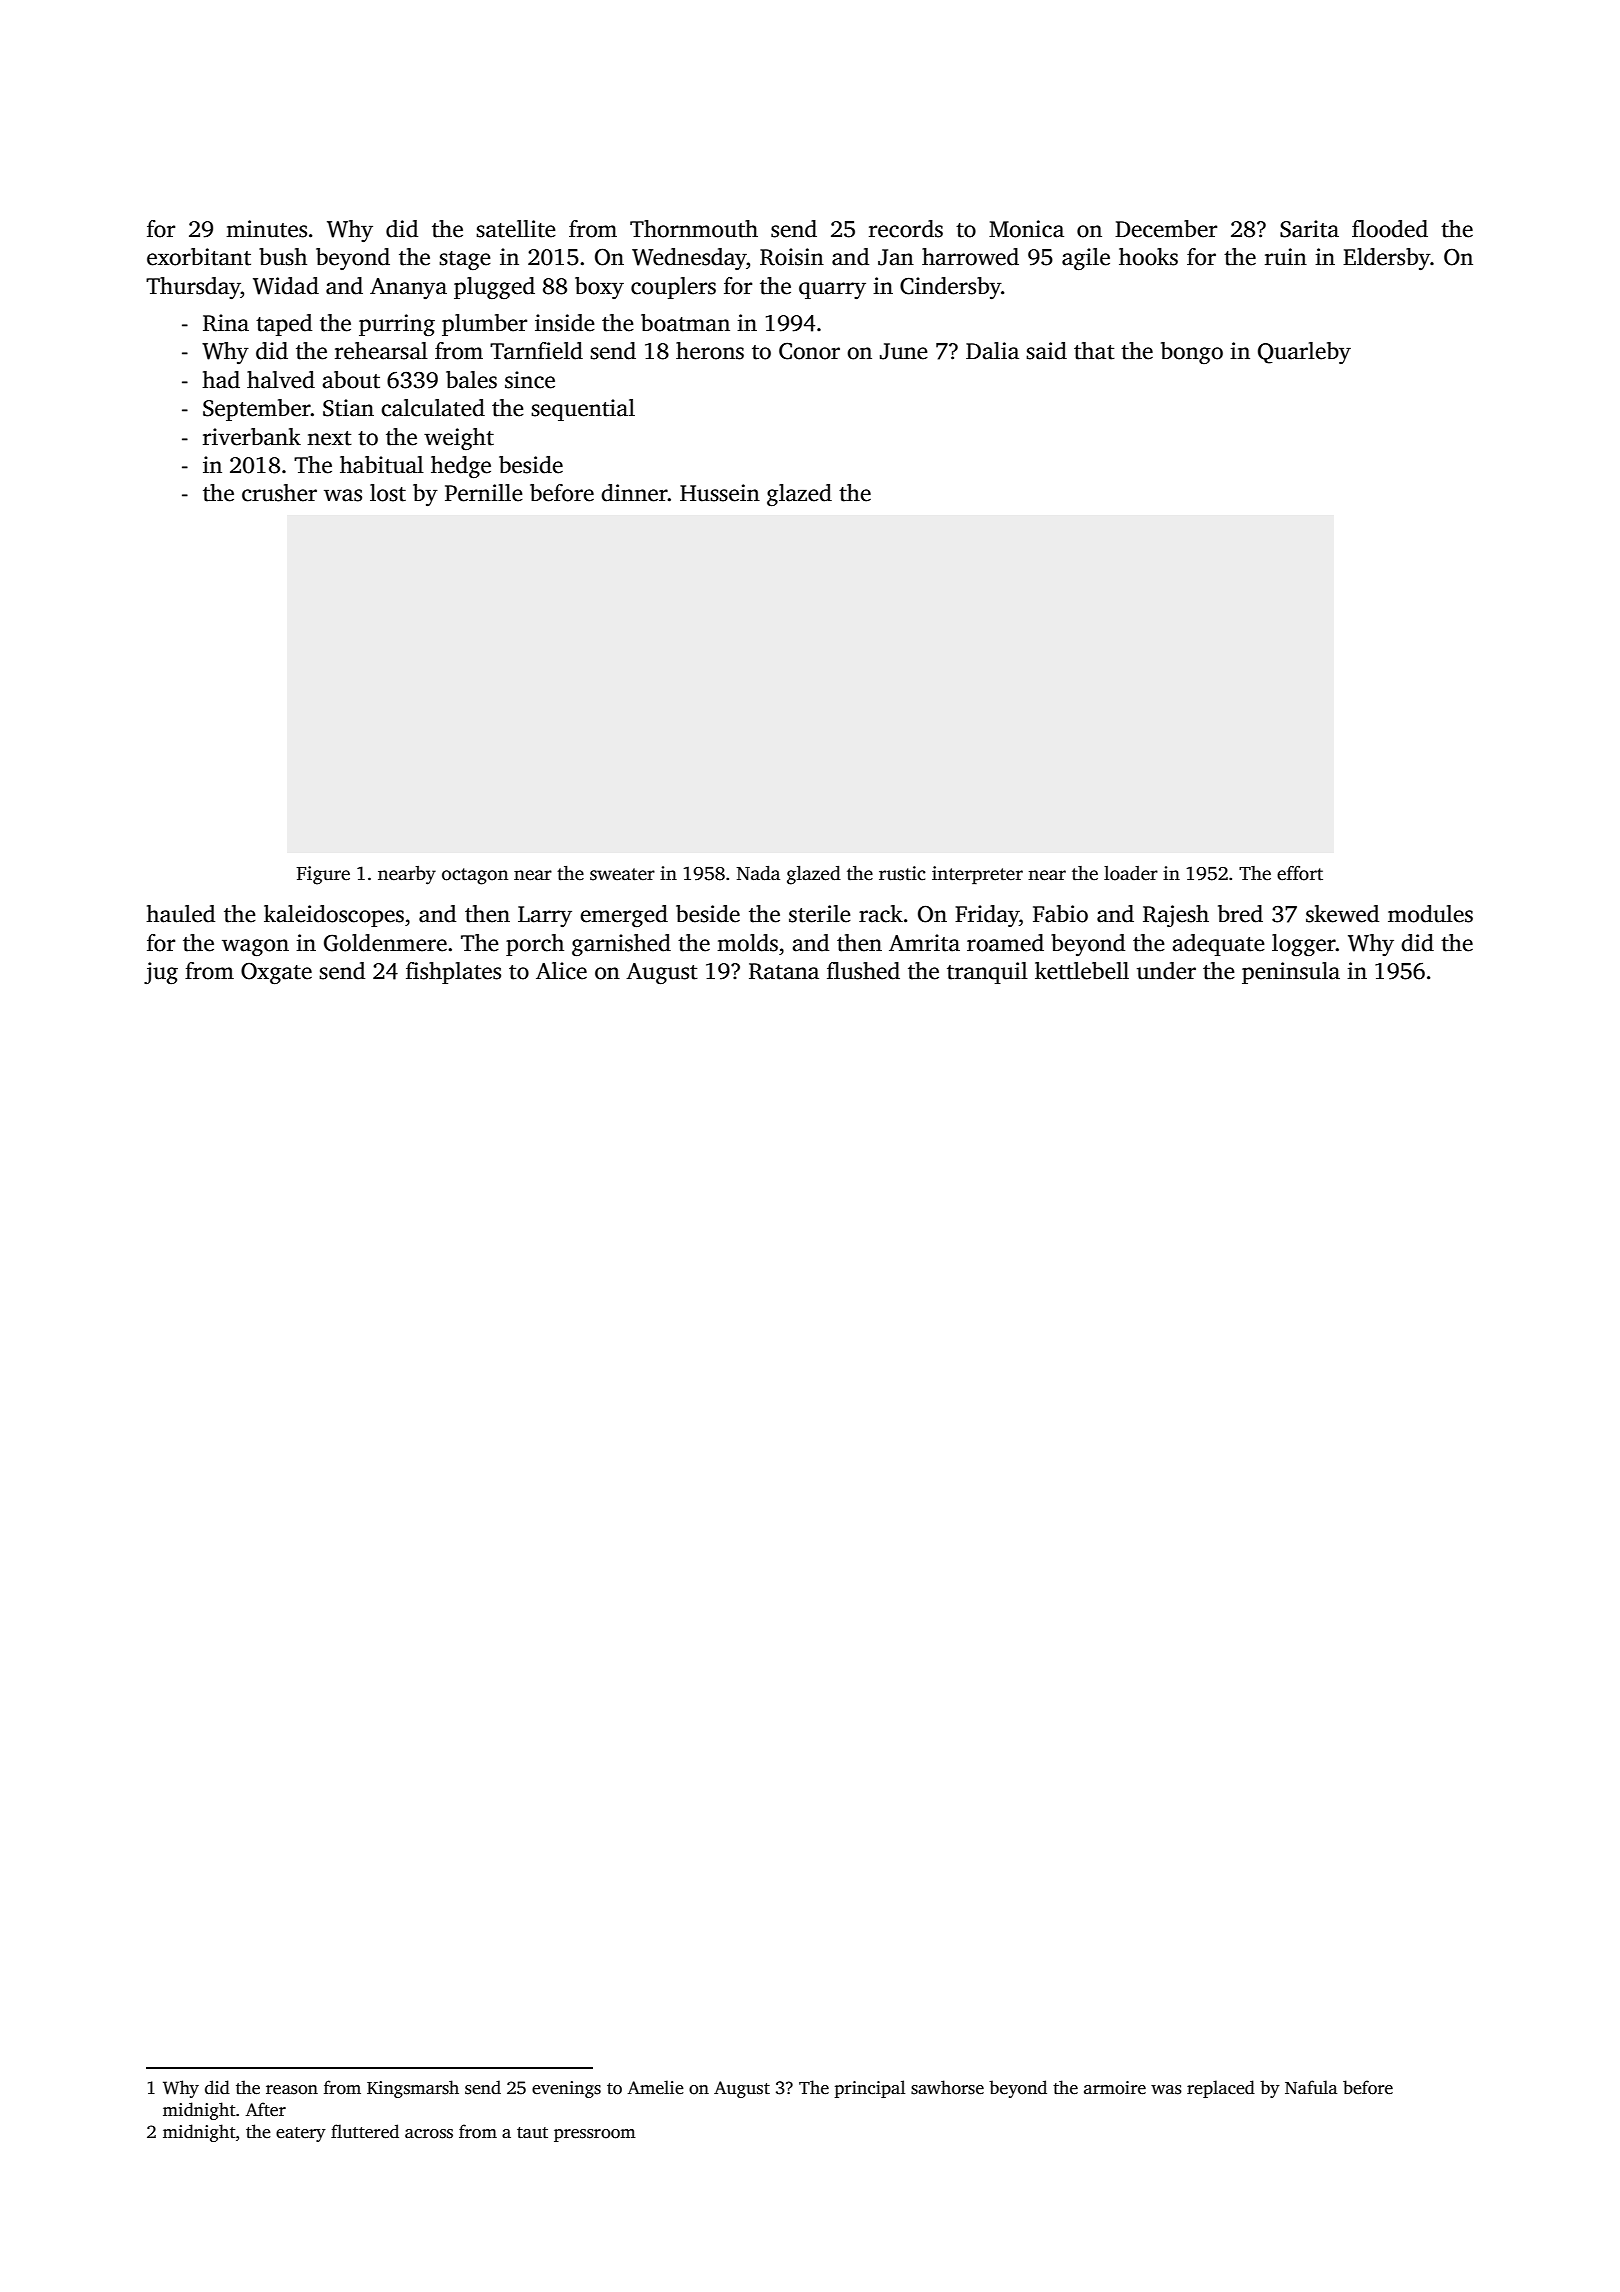 Image resolution: width=1620 pixels, height=2292 pixels. I want to click on Thornmouth, so click(694, 229).
